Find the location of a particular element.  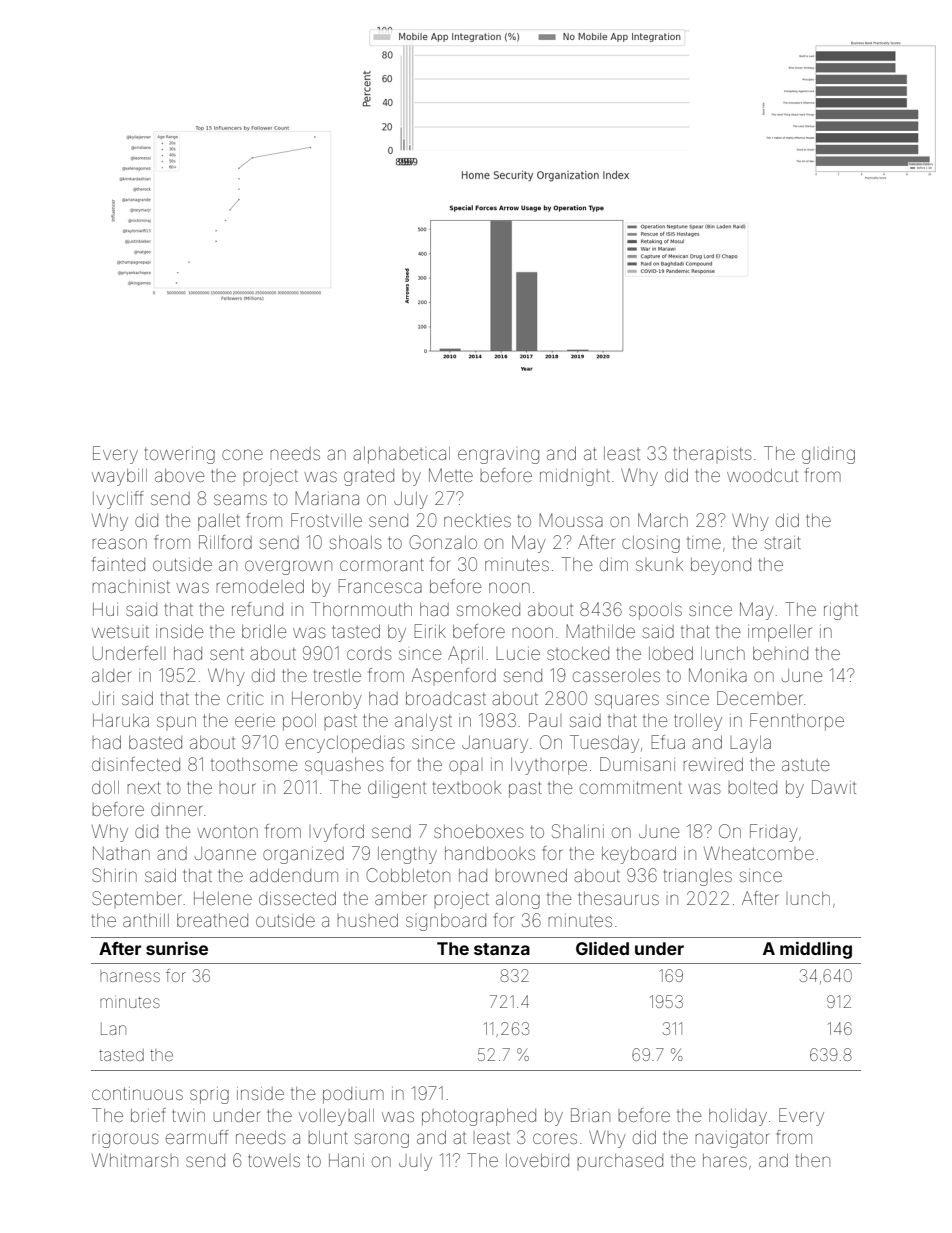

amber is located at coordinates (401, 898).
